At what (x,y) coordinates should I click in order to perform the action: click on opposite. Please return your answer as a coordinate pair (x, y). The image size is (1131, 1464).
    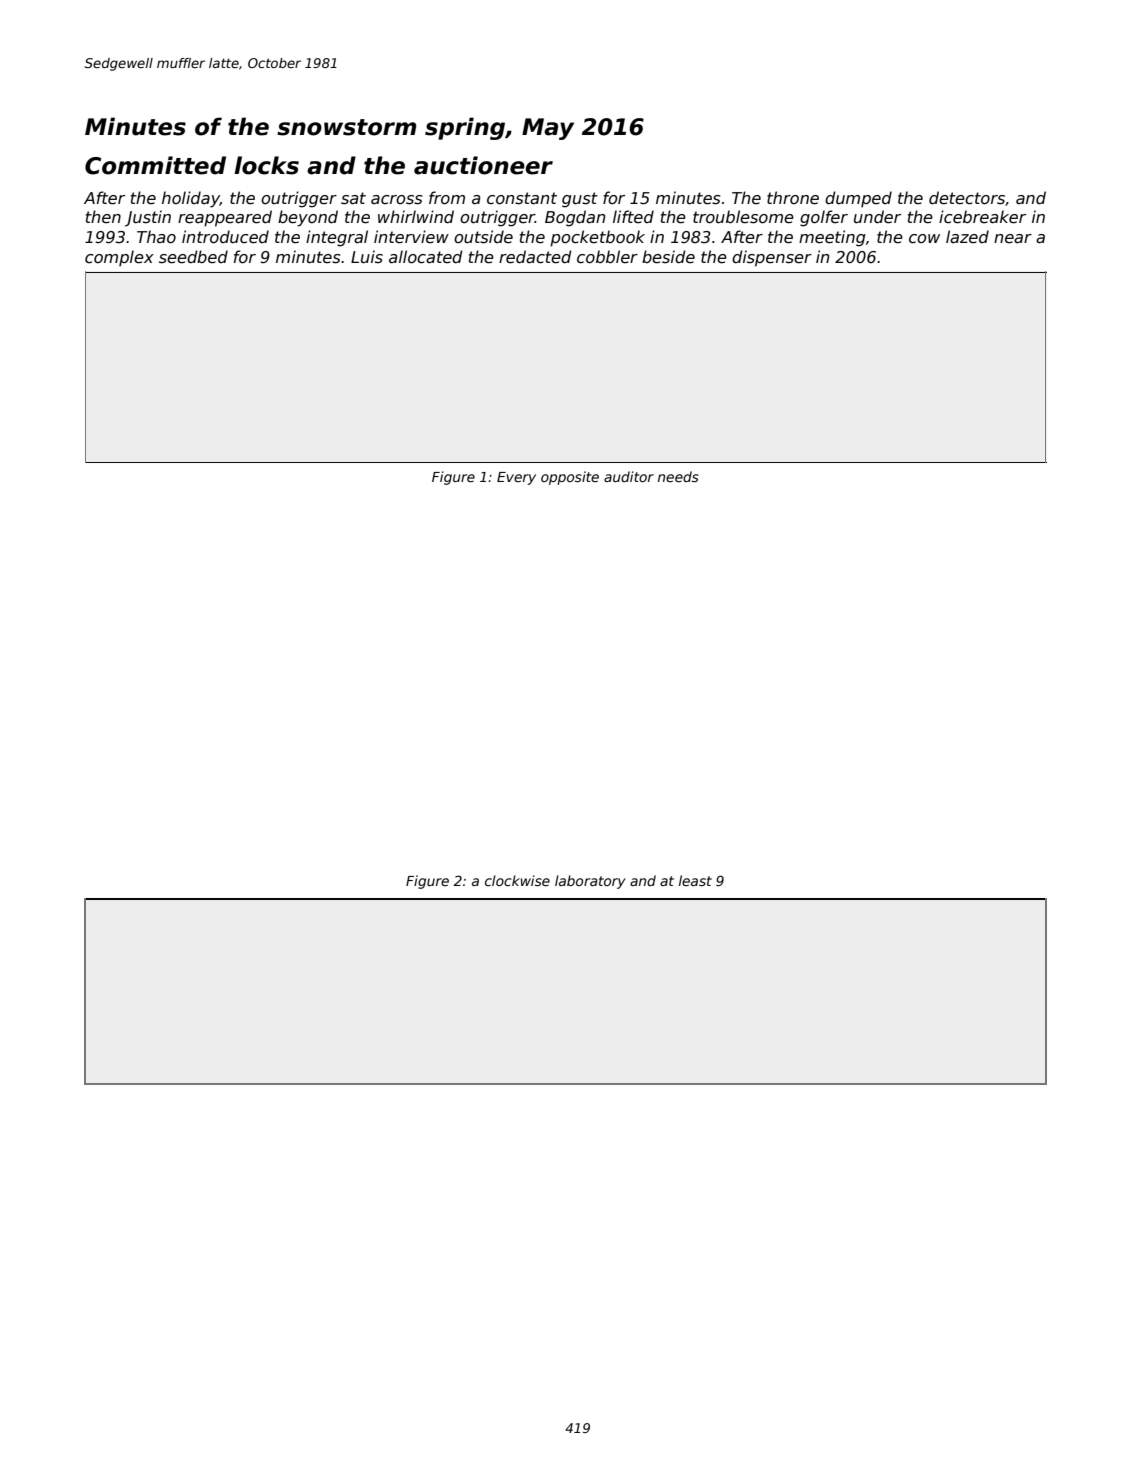
    Looking at the image, I should click on (570, 478).
